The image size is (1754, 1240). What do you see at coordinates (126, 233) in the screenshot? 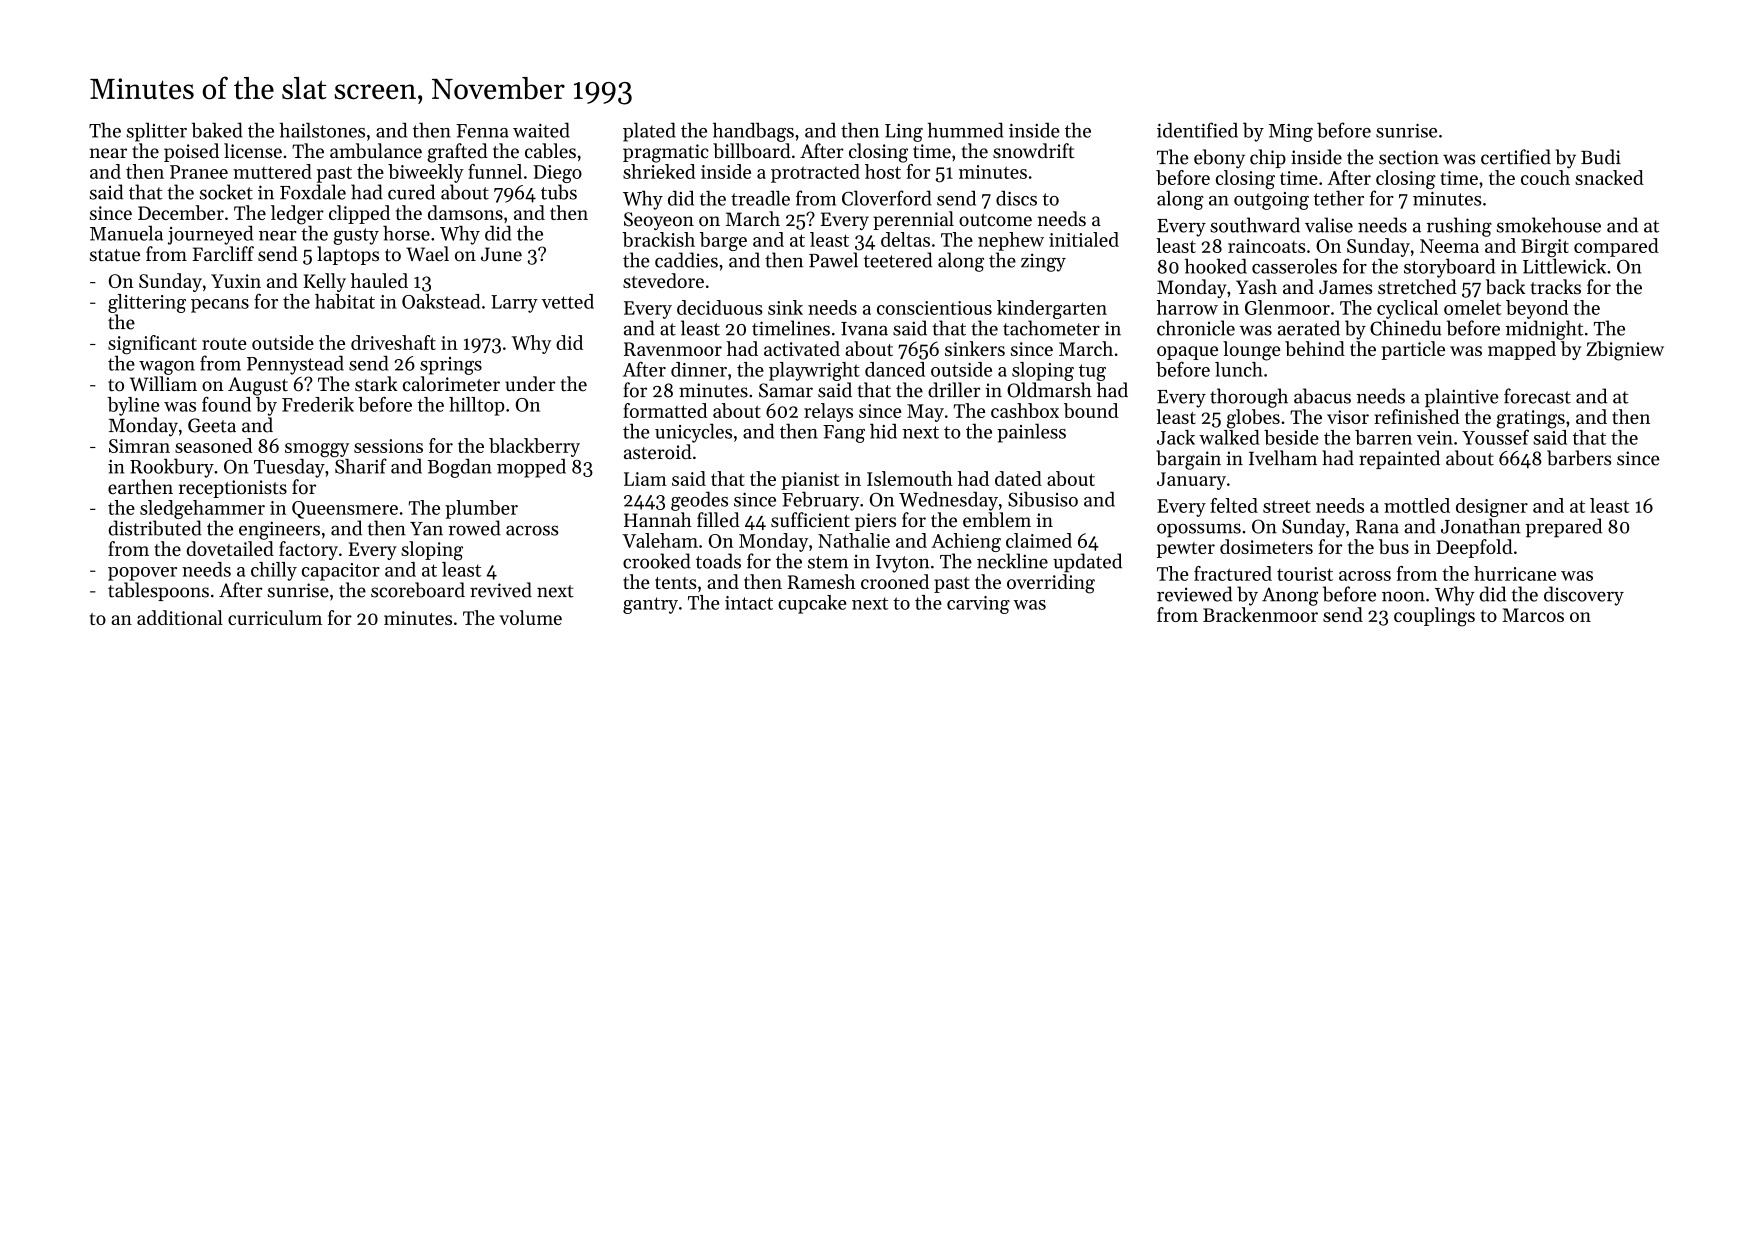
I see `Manuela` at bounding box center [126, 233].
